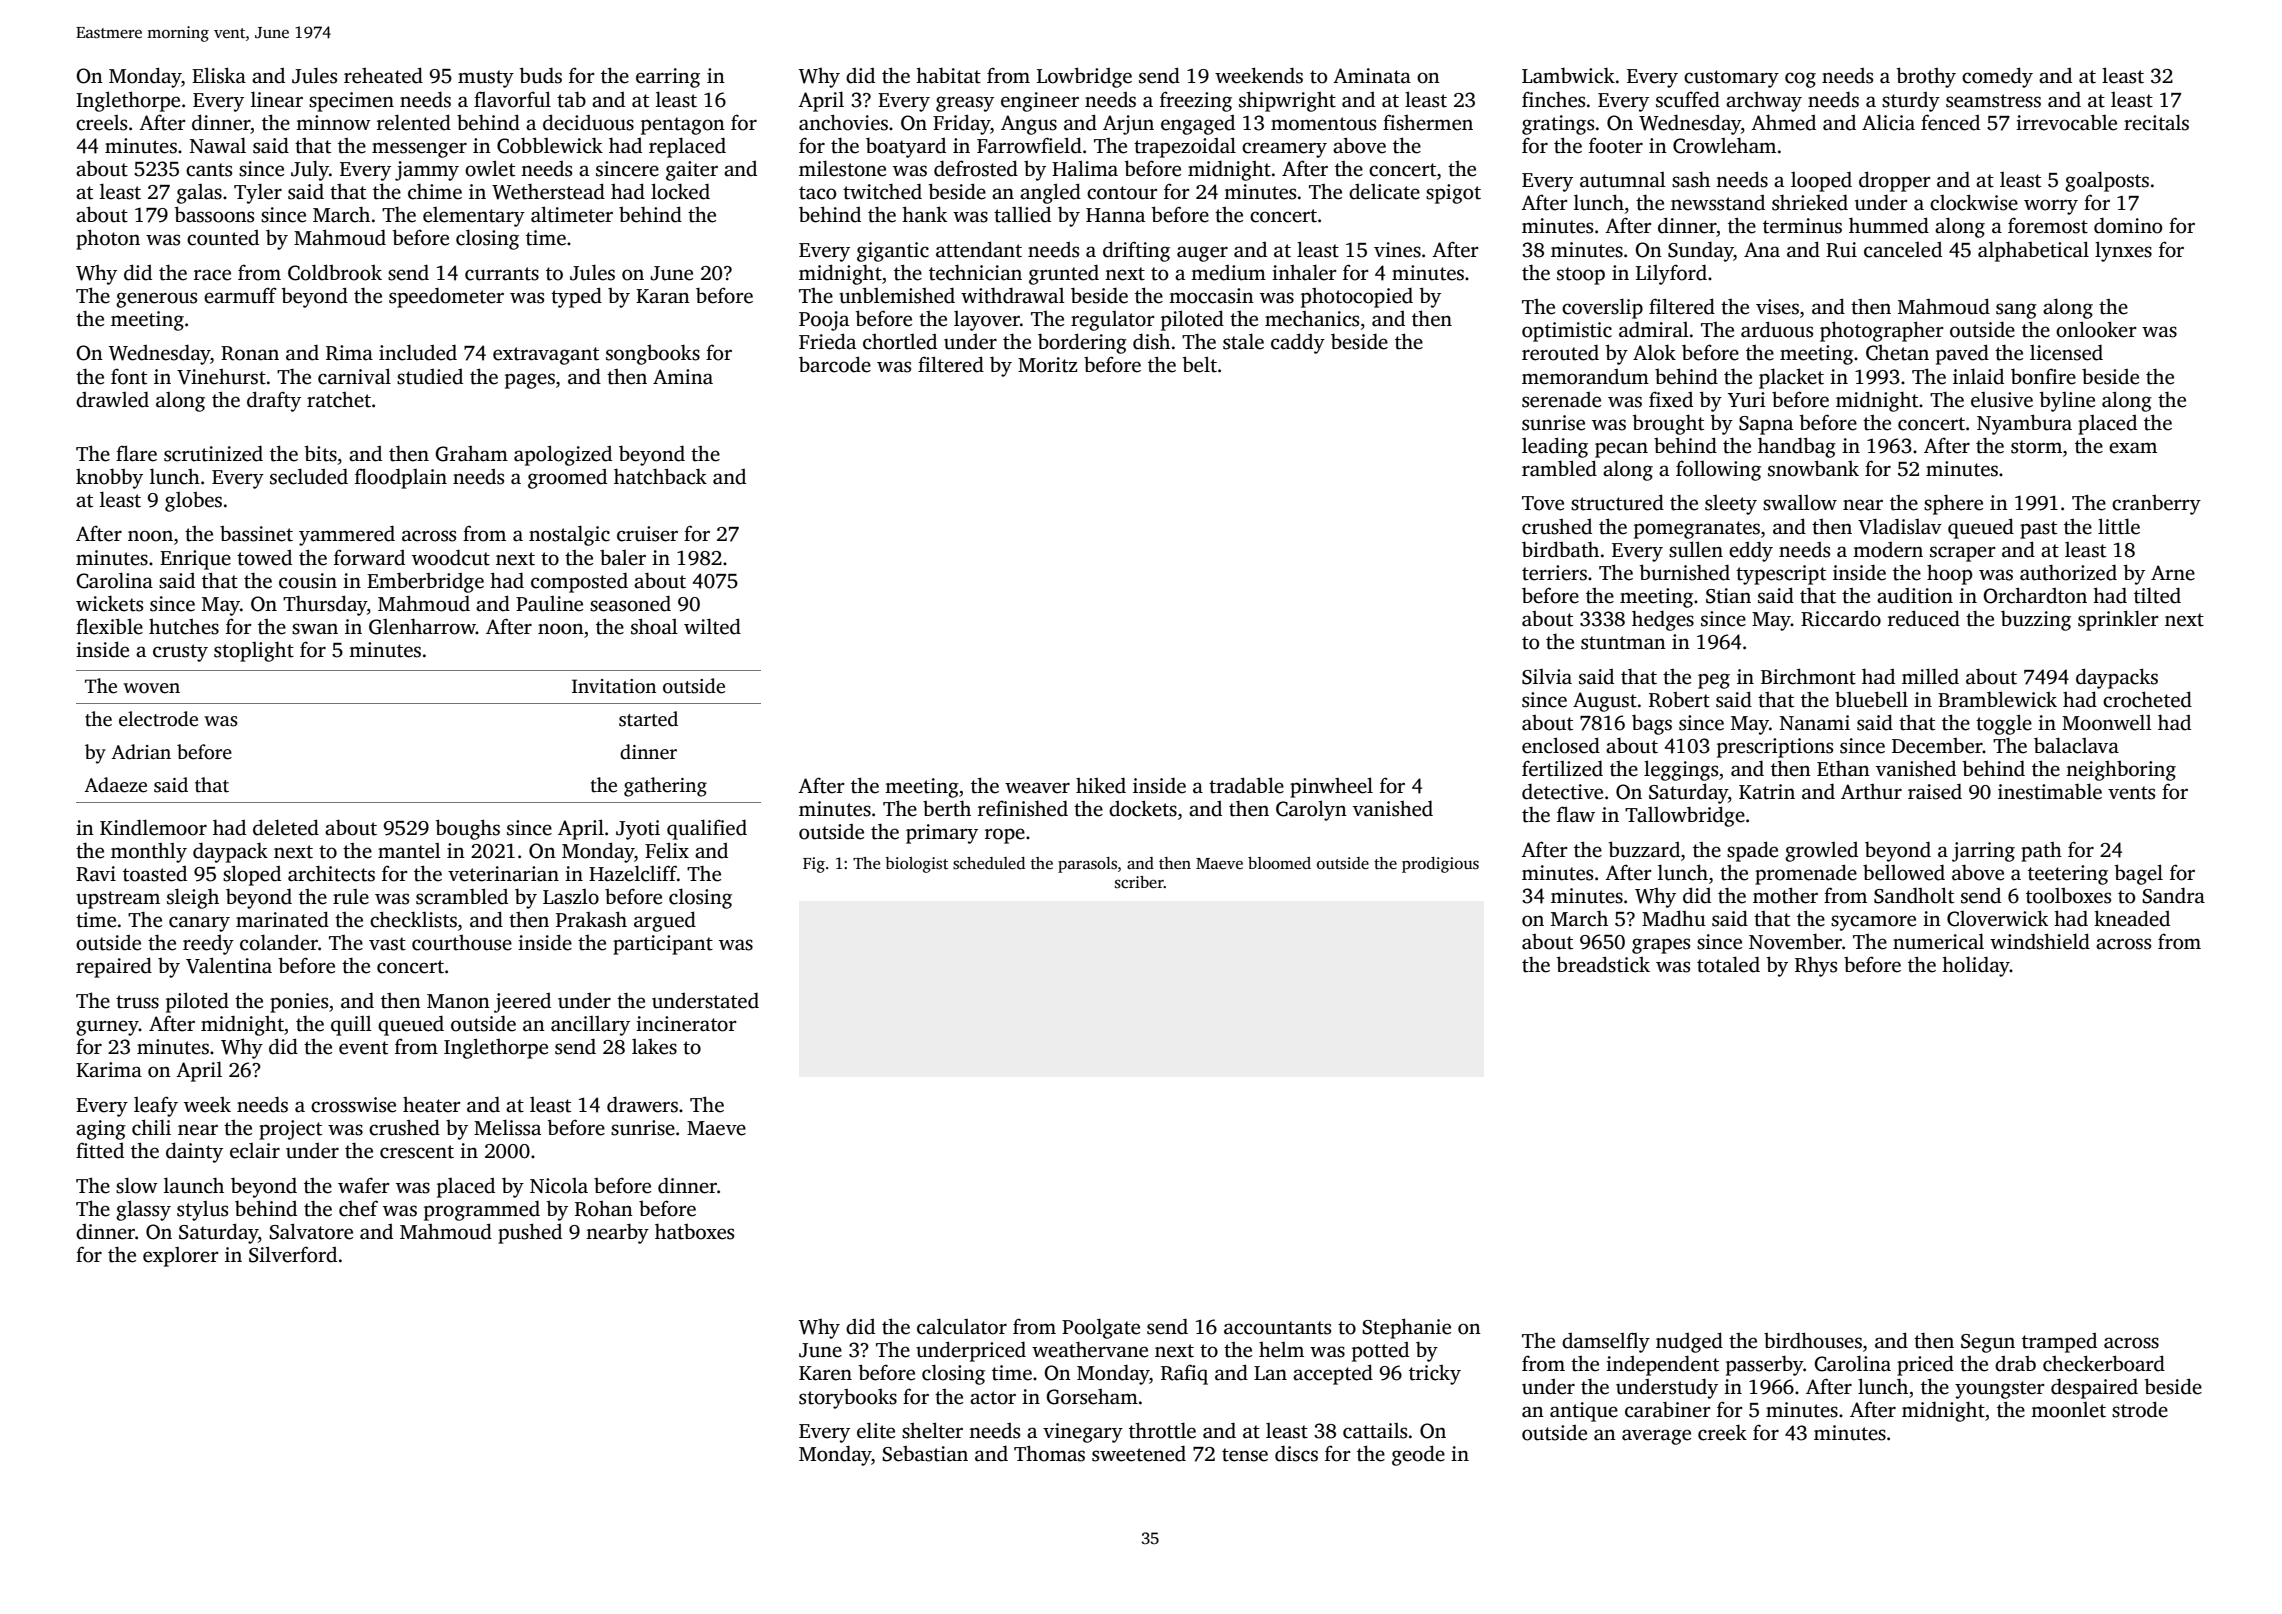 The image size is (2282, 1614). Describe the element at coordinates (1380, 1352) in the screenshot. I see `potted` at that location.
